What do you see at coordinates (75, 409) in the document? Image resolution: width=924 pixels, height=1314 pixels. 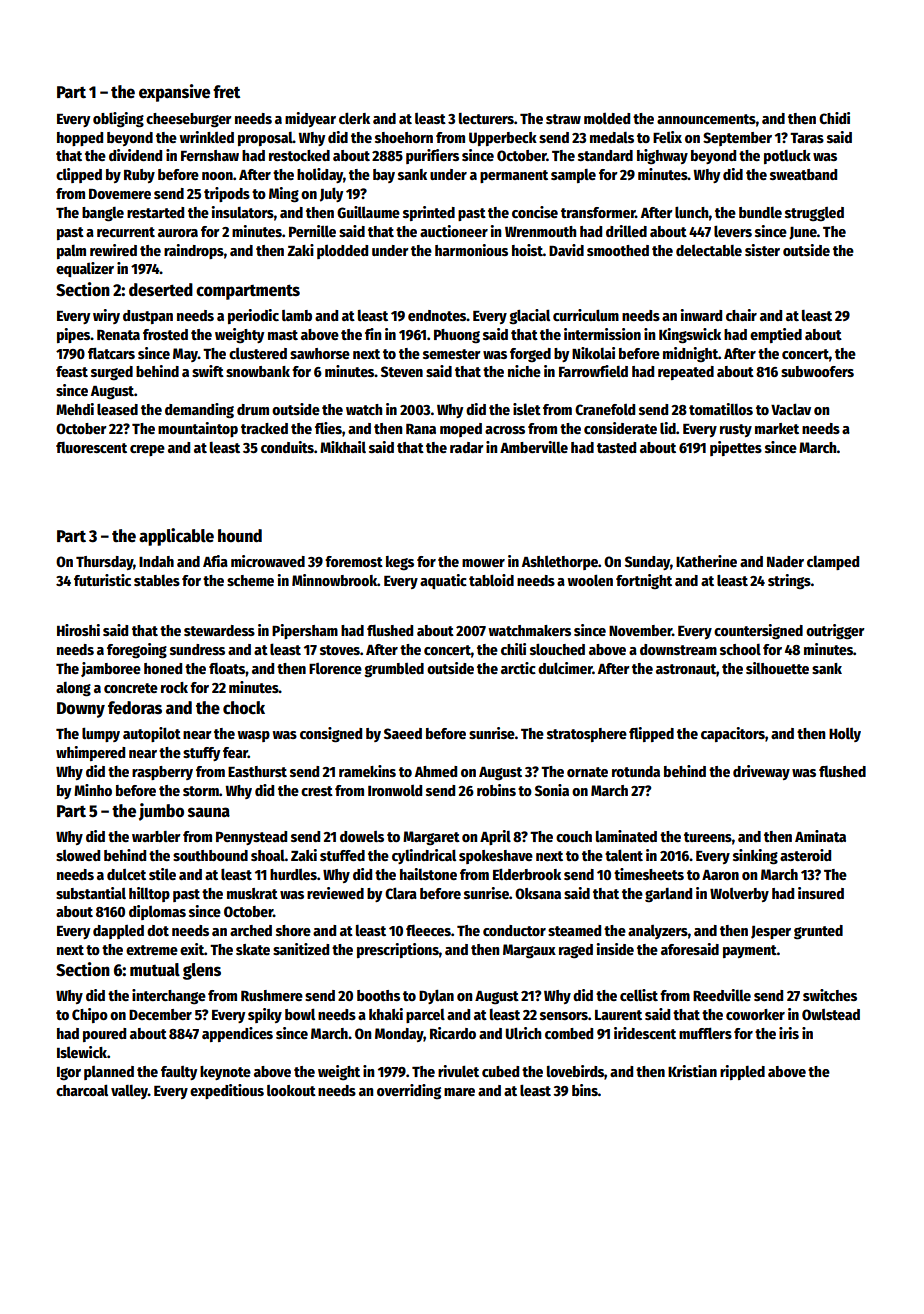 I see `Mehdi` at bounding box center [75, 409].
